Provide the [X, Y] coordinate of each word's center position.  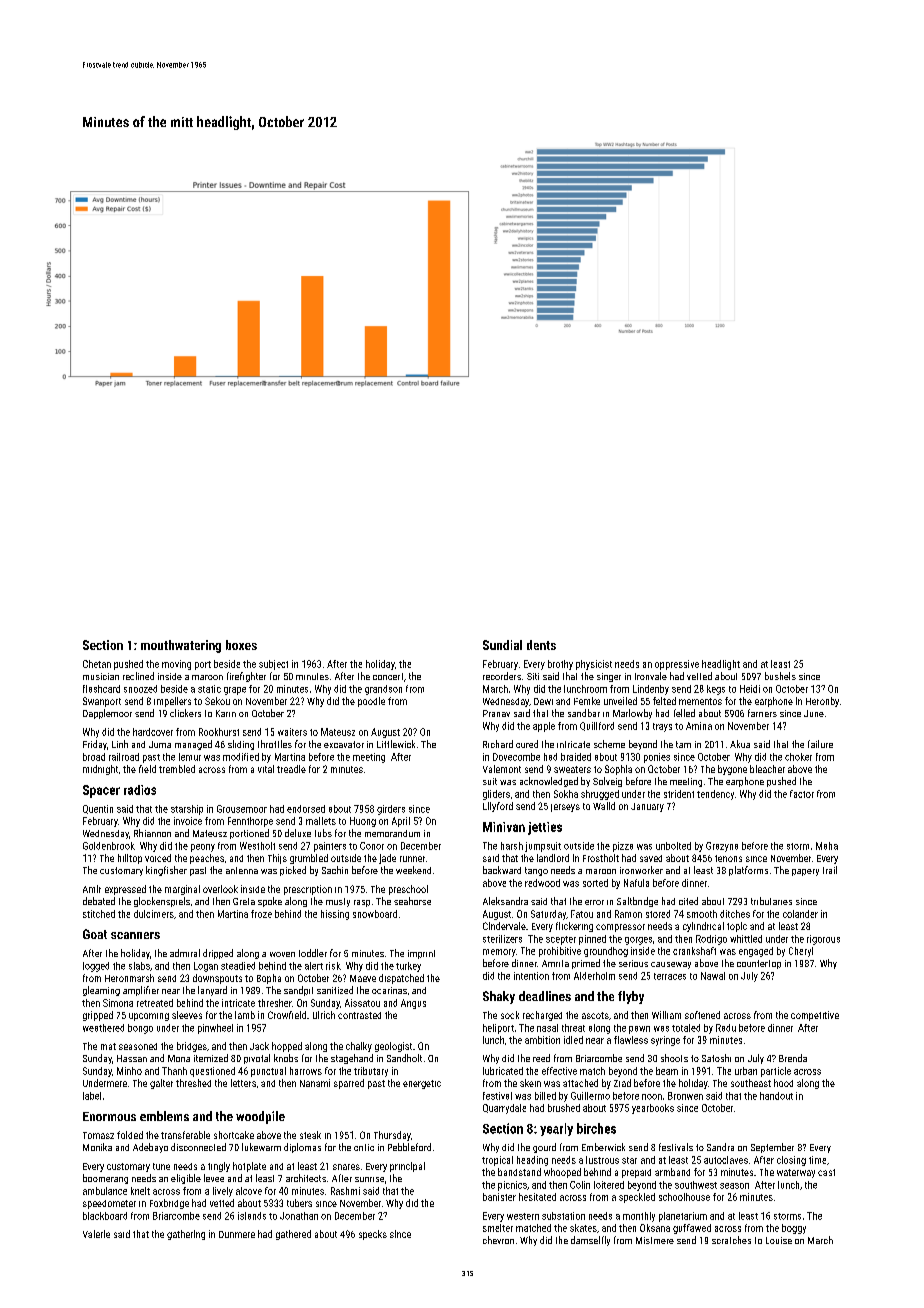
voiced [158, 858]
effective [559, 1071]
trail [830, 870]
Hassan [132, 1058]
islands [252, 1216]
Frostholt [601, 858]
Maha [827, 846]
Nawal [713, 976]
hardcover [153, 732]
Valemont [502, 769]
